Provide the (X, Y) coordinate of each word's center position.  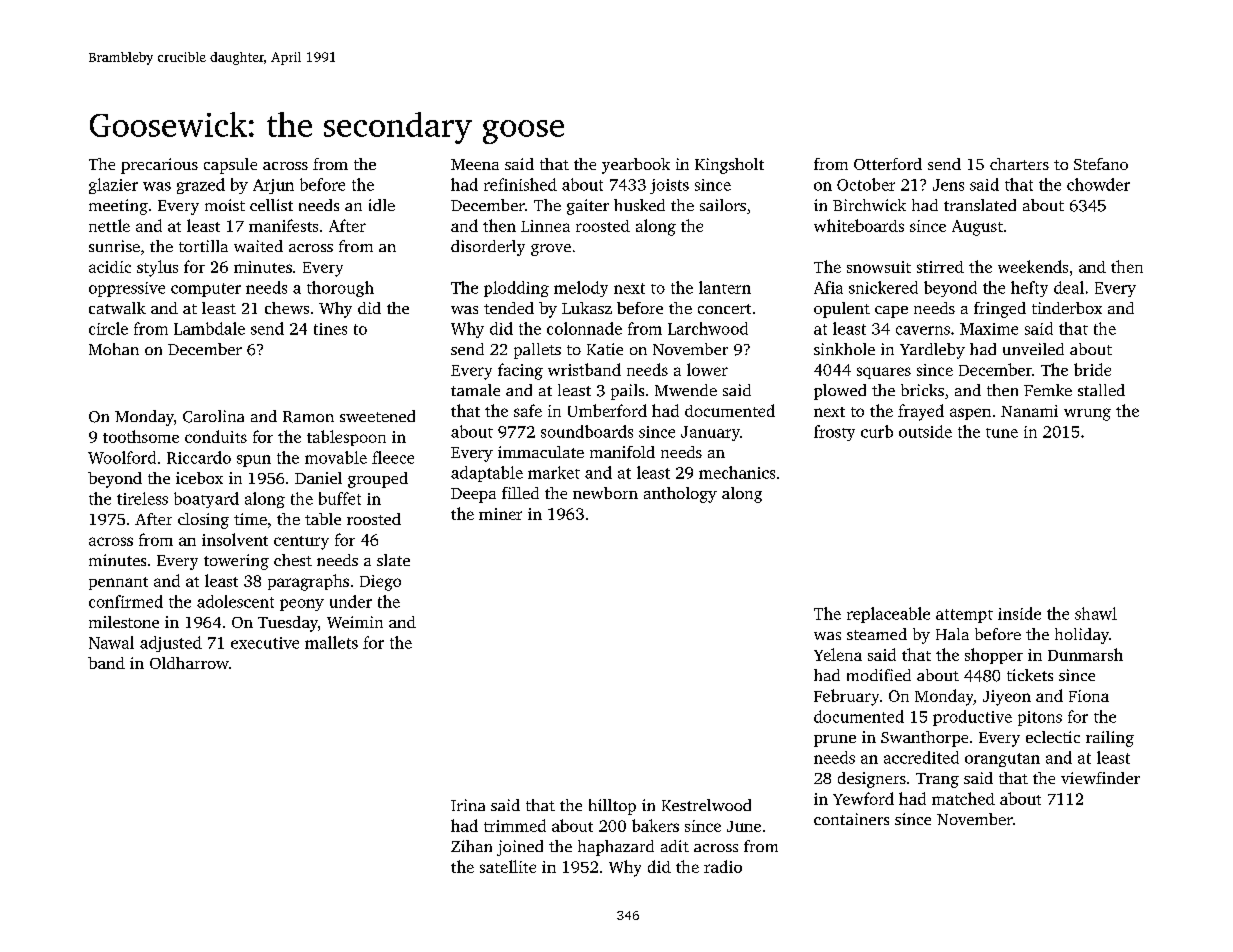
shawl (1096, 613)
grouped (378, 480)
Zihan (471, 846)
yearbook (636, 166)
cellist (271, 205)
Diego (380, 583)
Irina (468, 805)
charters (1019, 164)
